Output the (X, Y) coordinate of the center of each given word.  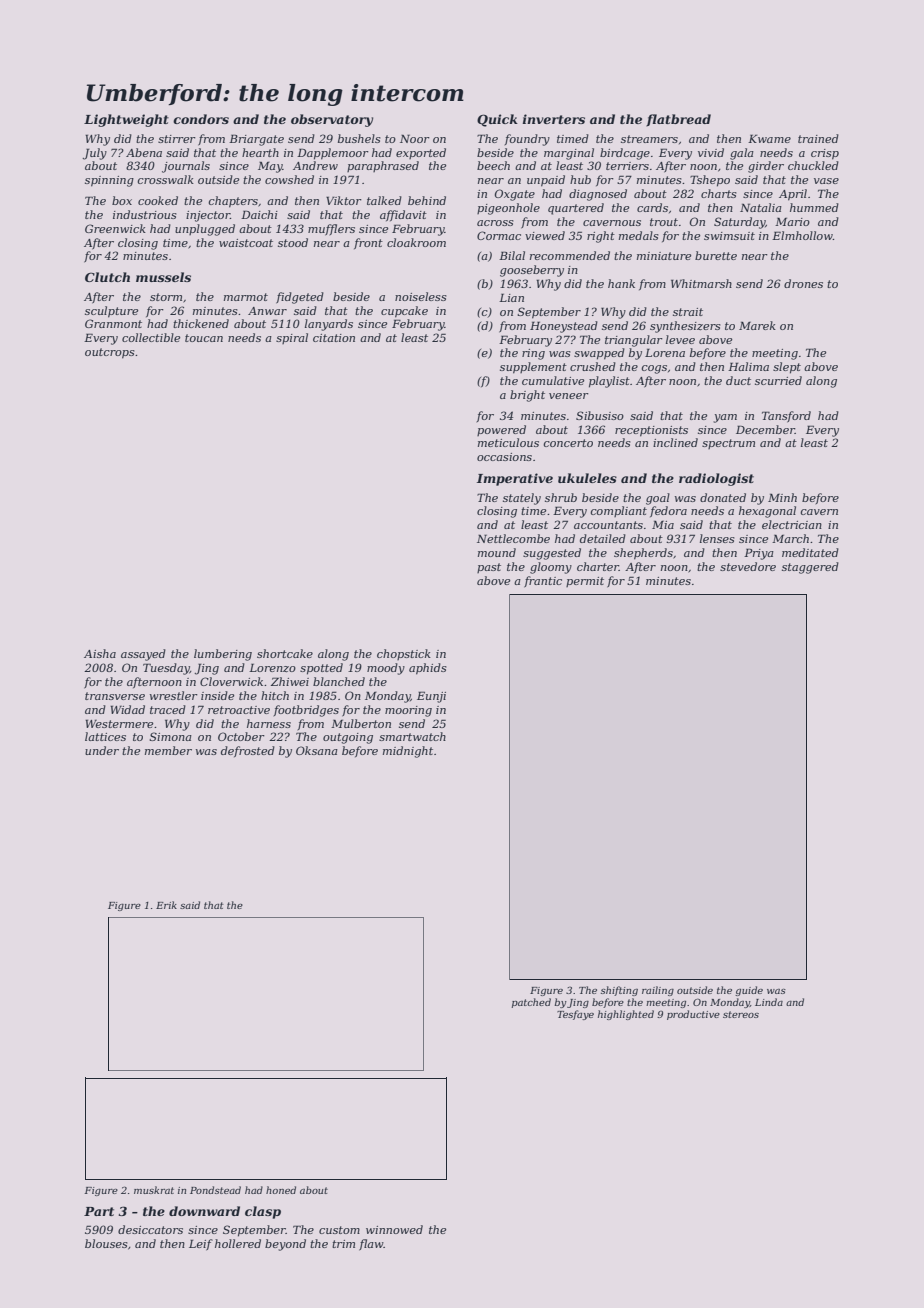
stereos (741, 1014)
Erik (166, 905)
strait (688, 312)
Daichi (259, 214)
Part (99, 1211)
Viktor (344, 200)
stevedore (748, 566)
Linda (769, 1002)
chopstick (404, 654)
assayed (143, 655)
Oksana (317, 750)
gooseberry (532, 271)
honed (281, 1190)
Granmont (113, 323)
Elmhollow (802, 235)
